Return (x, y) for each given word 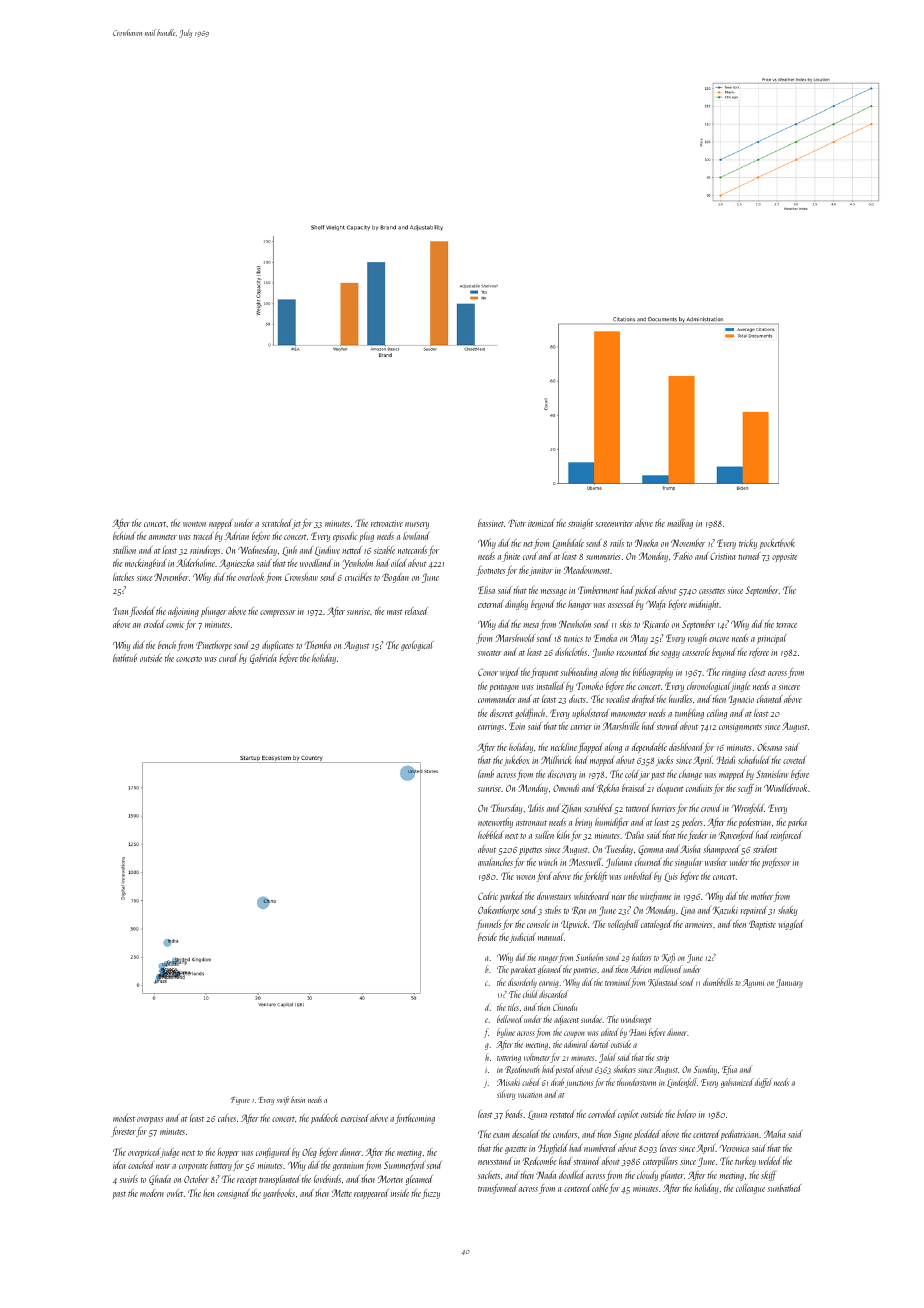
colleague (750, 1189)
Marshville (621, 726)
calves (227, 1118)
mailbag (680, 524)
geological (417, 646)
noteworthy (495, 823)
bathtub (125, 658)
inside (400, 1193)
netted (352, 550)
